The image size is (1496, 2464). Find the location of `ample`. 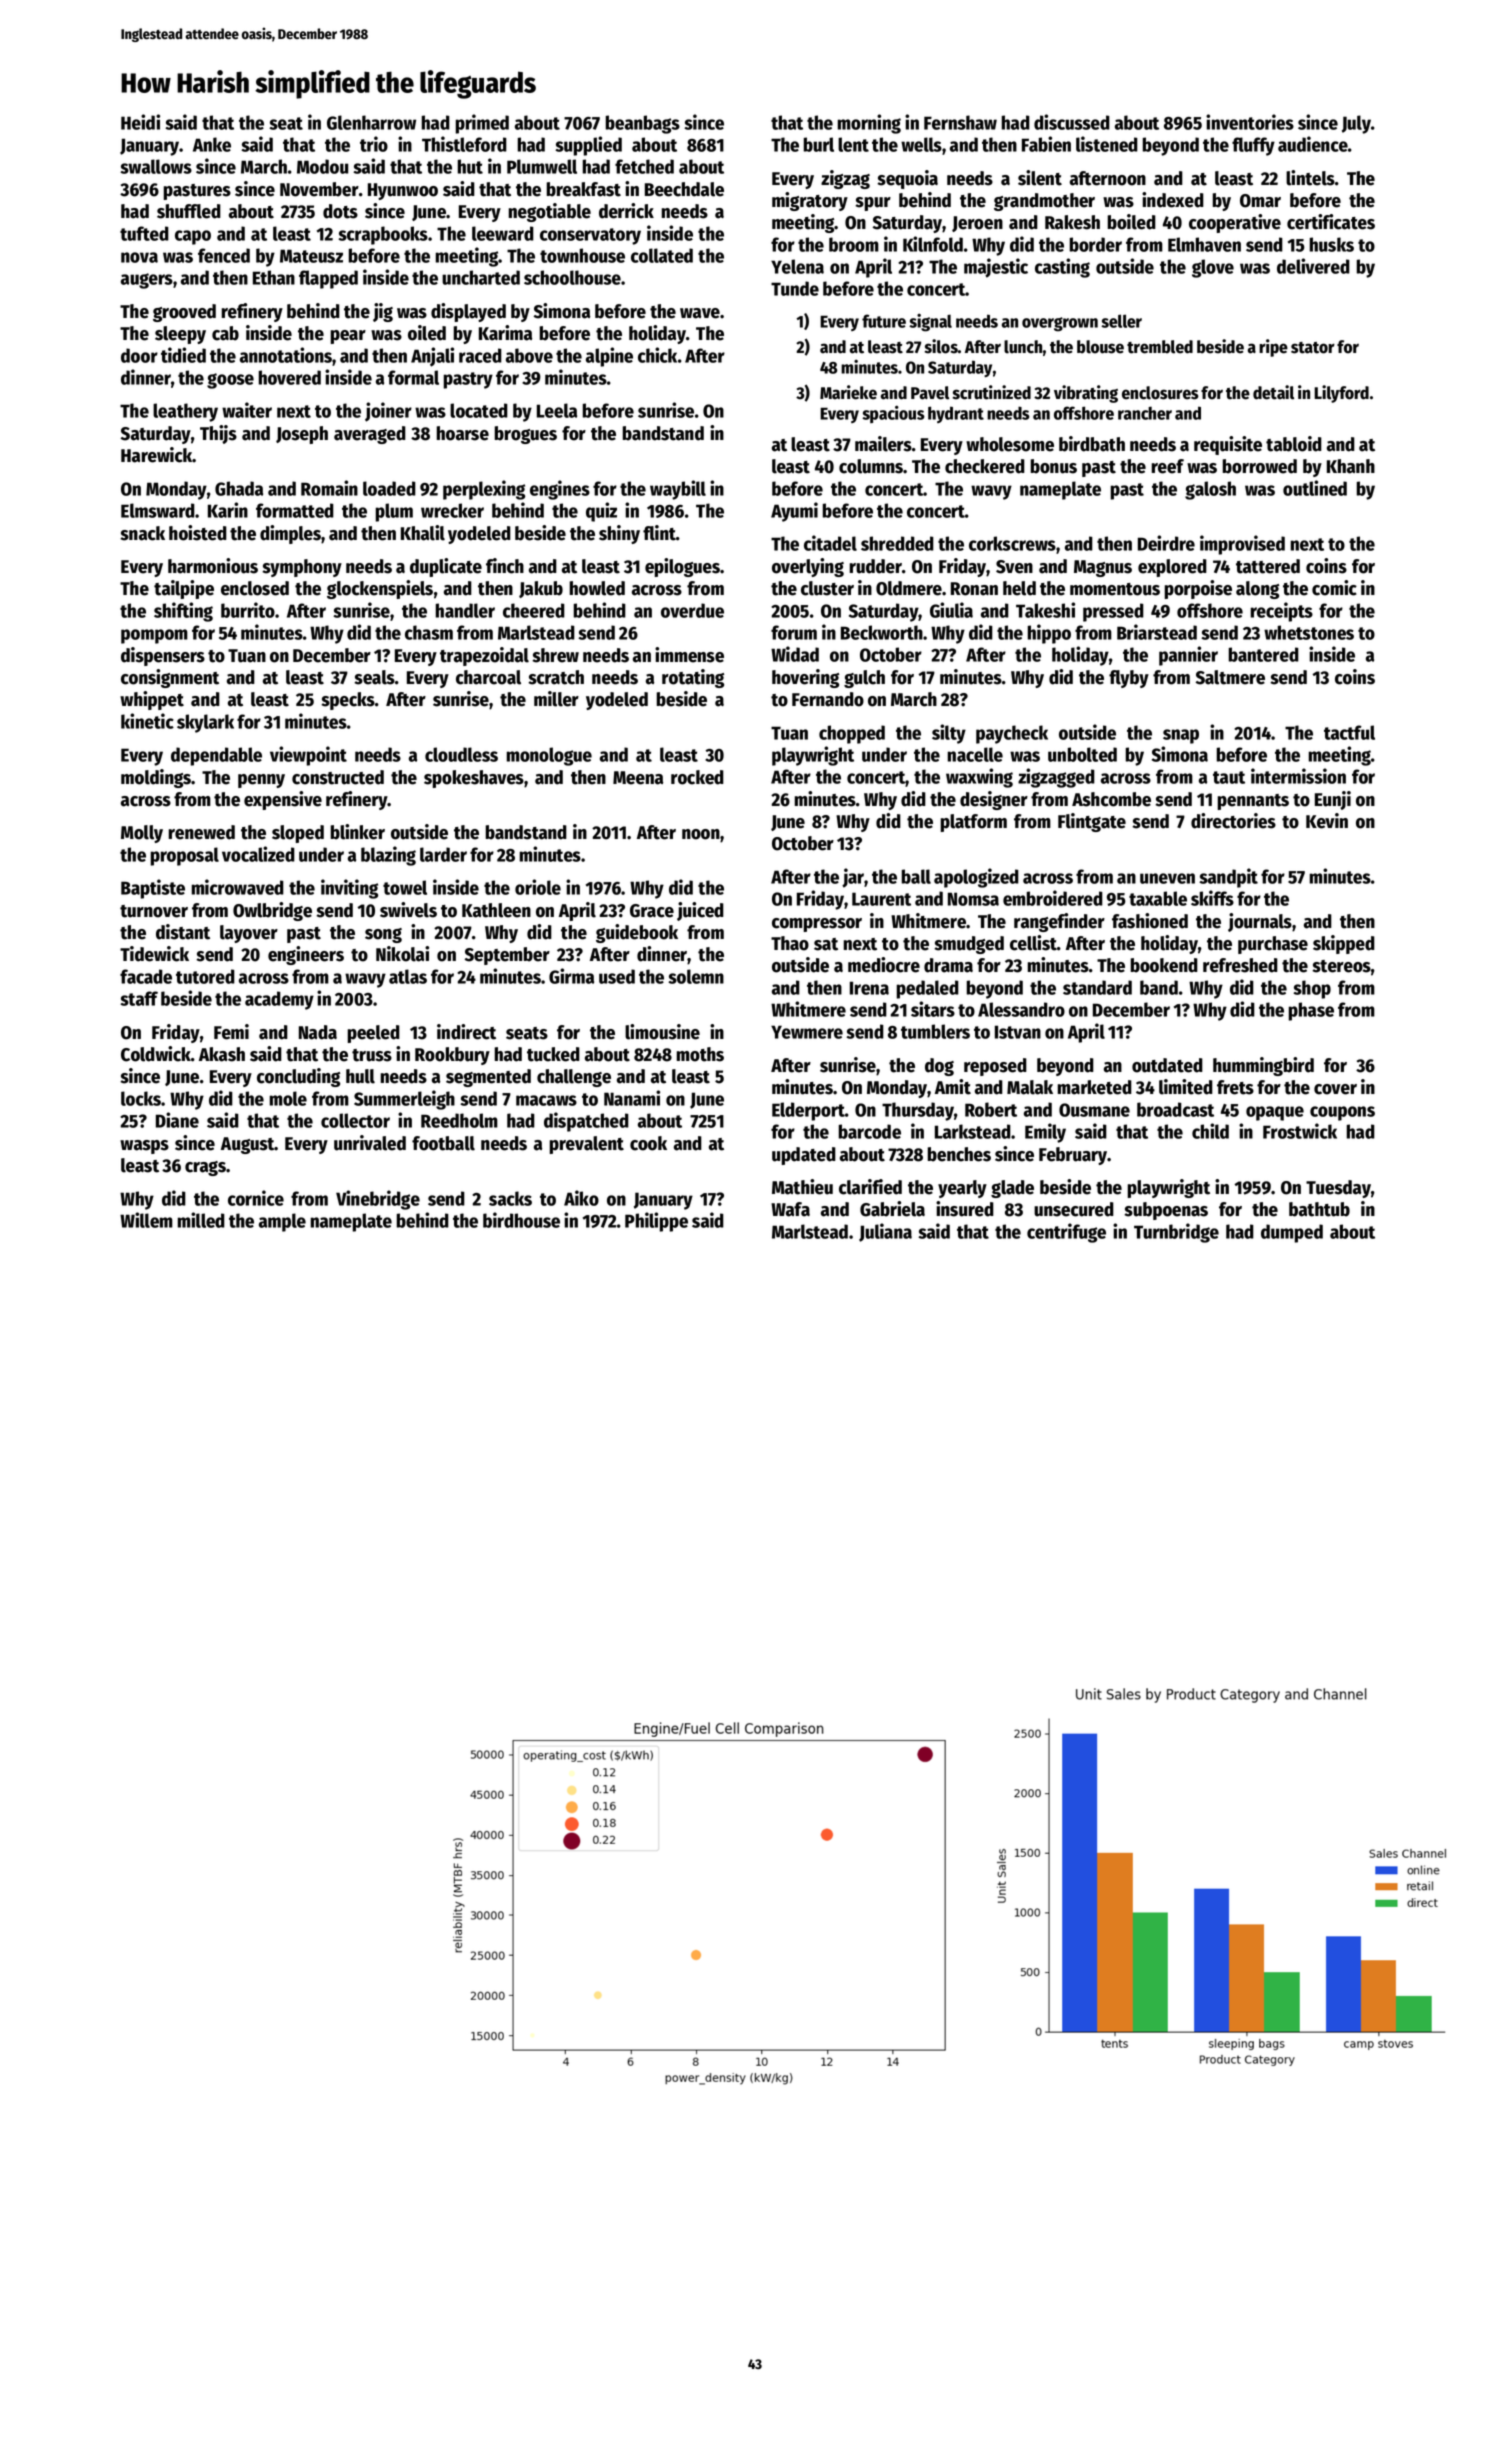

ample is located at coordinates (282, 1222).
